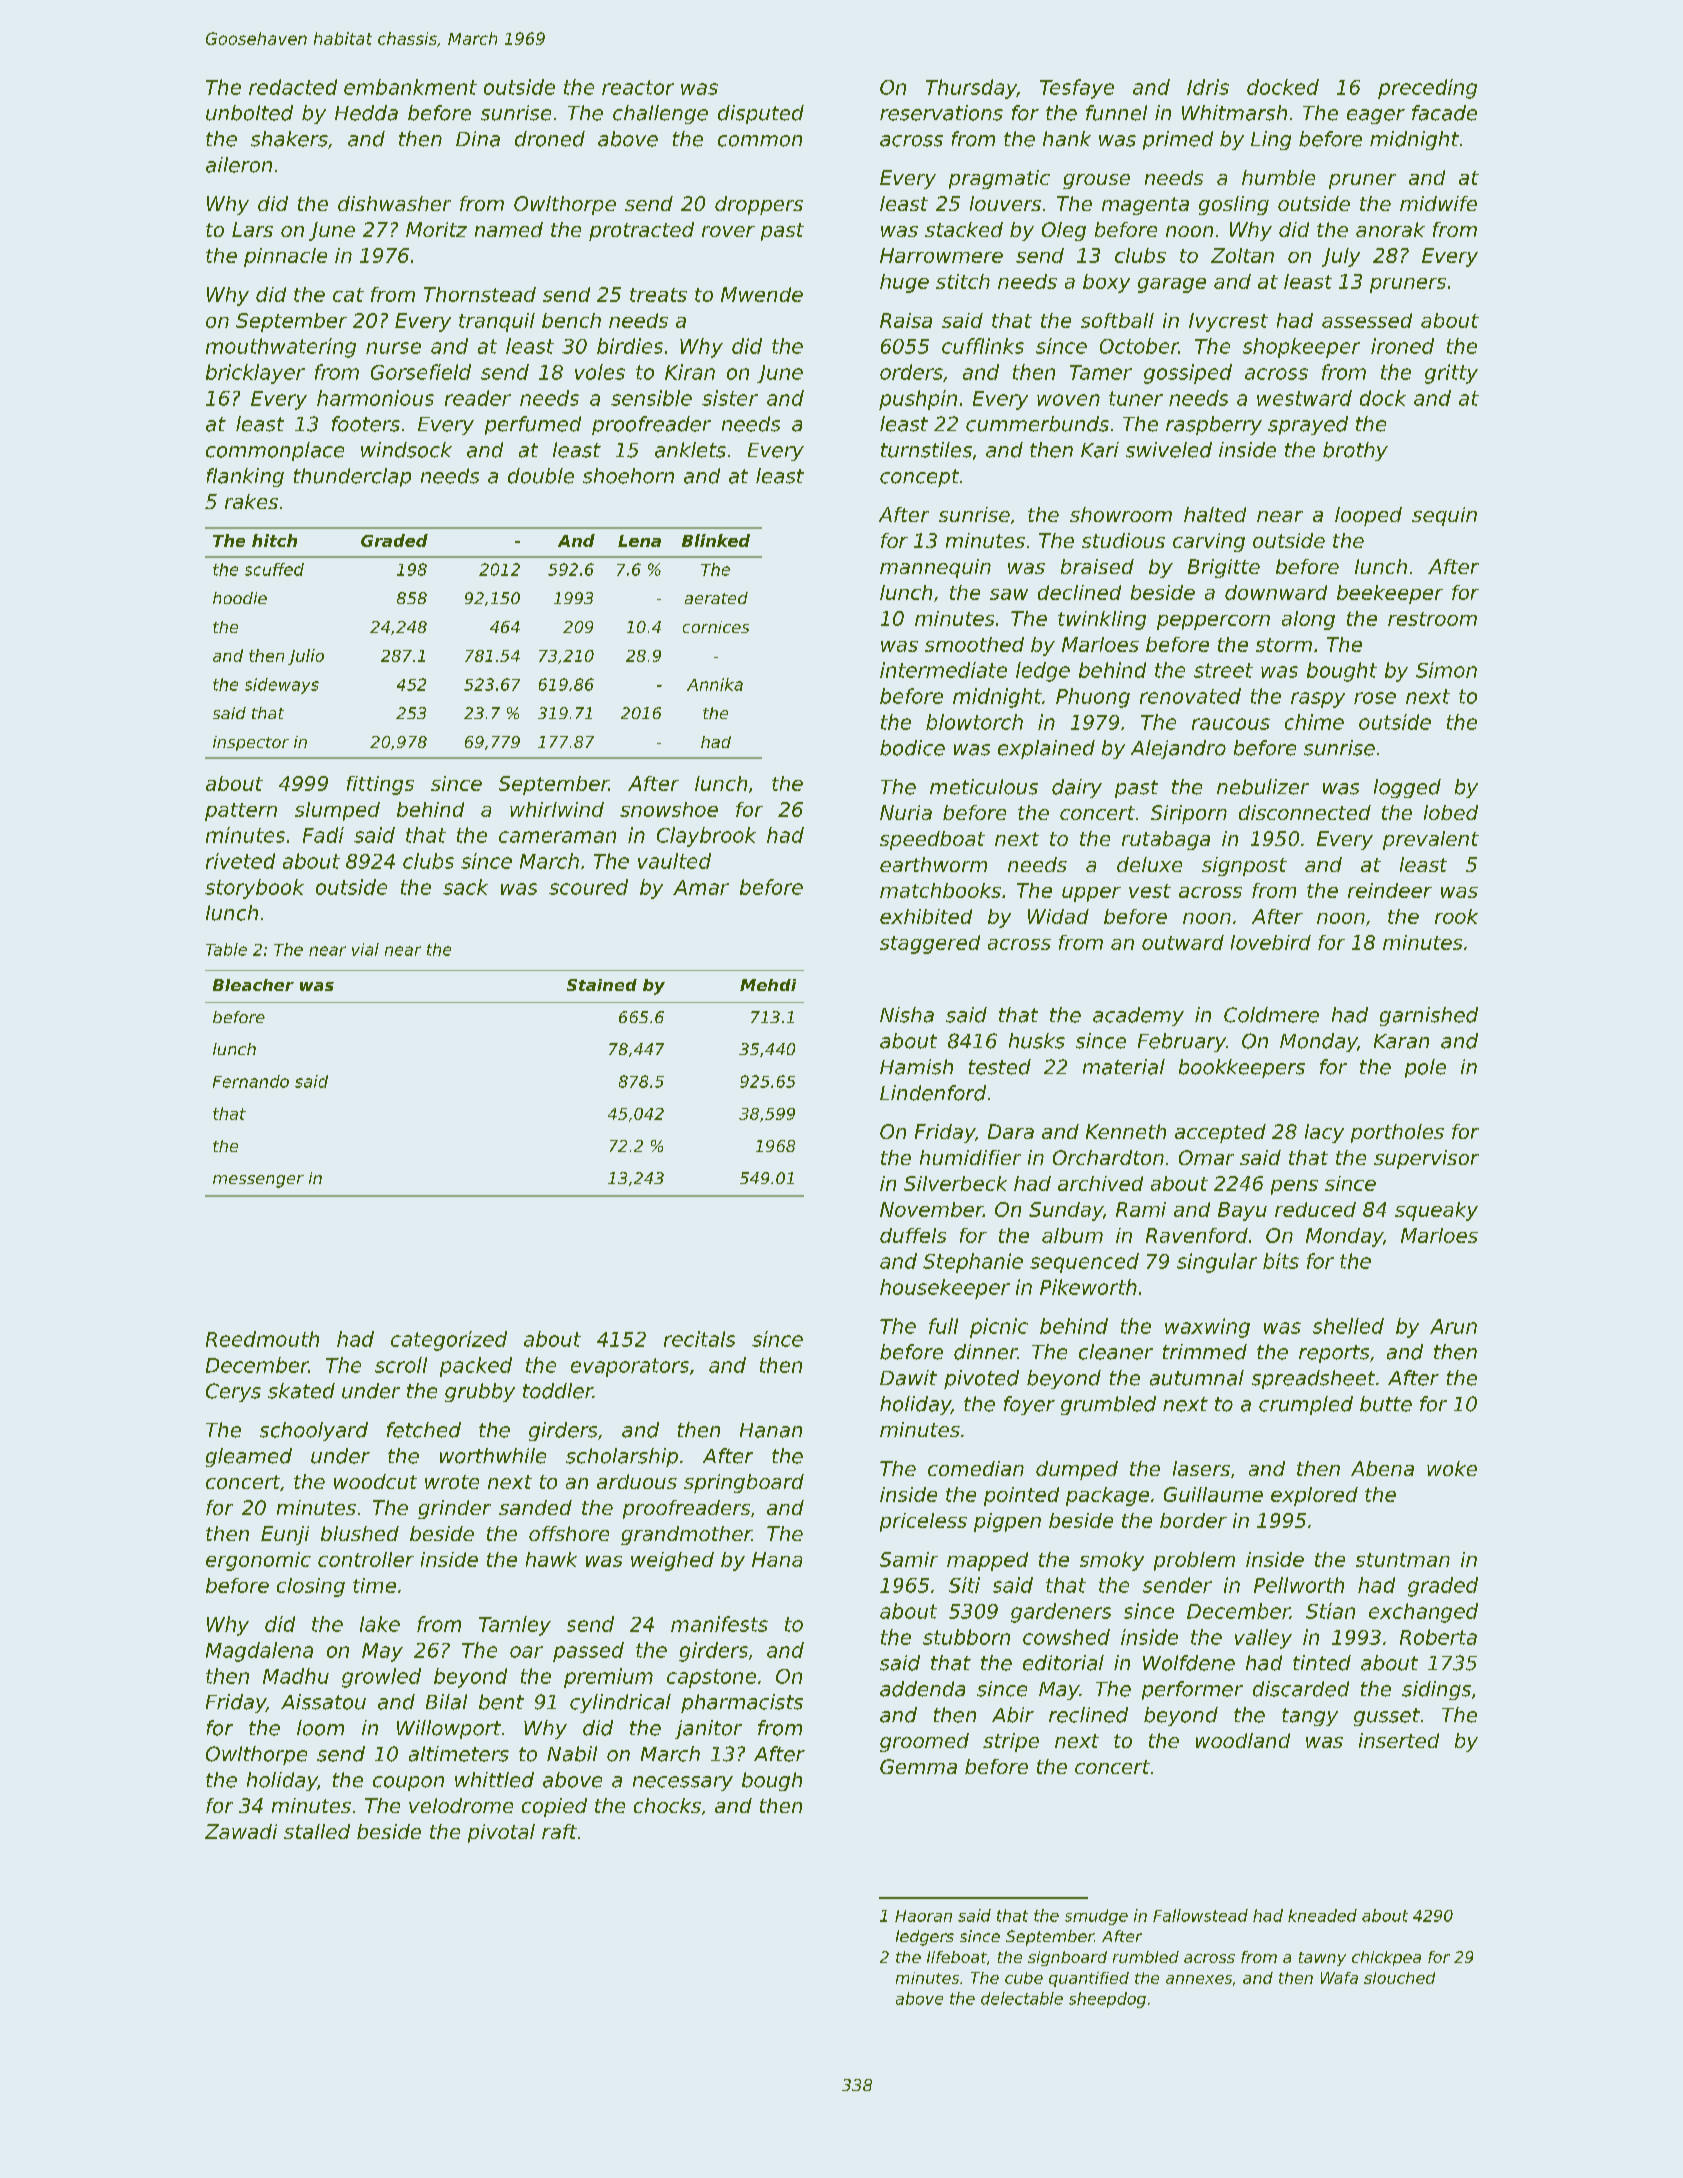 The width and height of the screenshot is (1683, 2178). Describe the element at coordinates (916, 1067) in the screenshot. I see `Hamish` at that location.
